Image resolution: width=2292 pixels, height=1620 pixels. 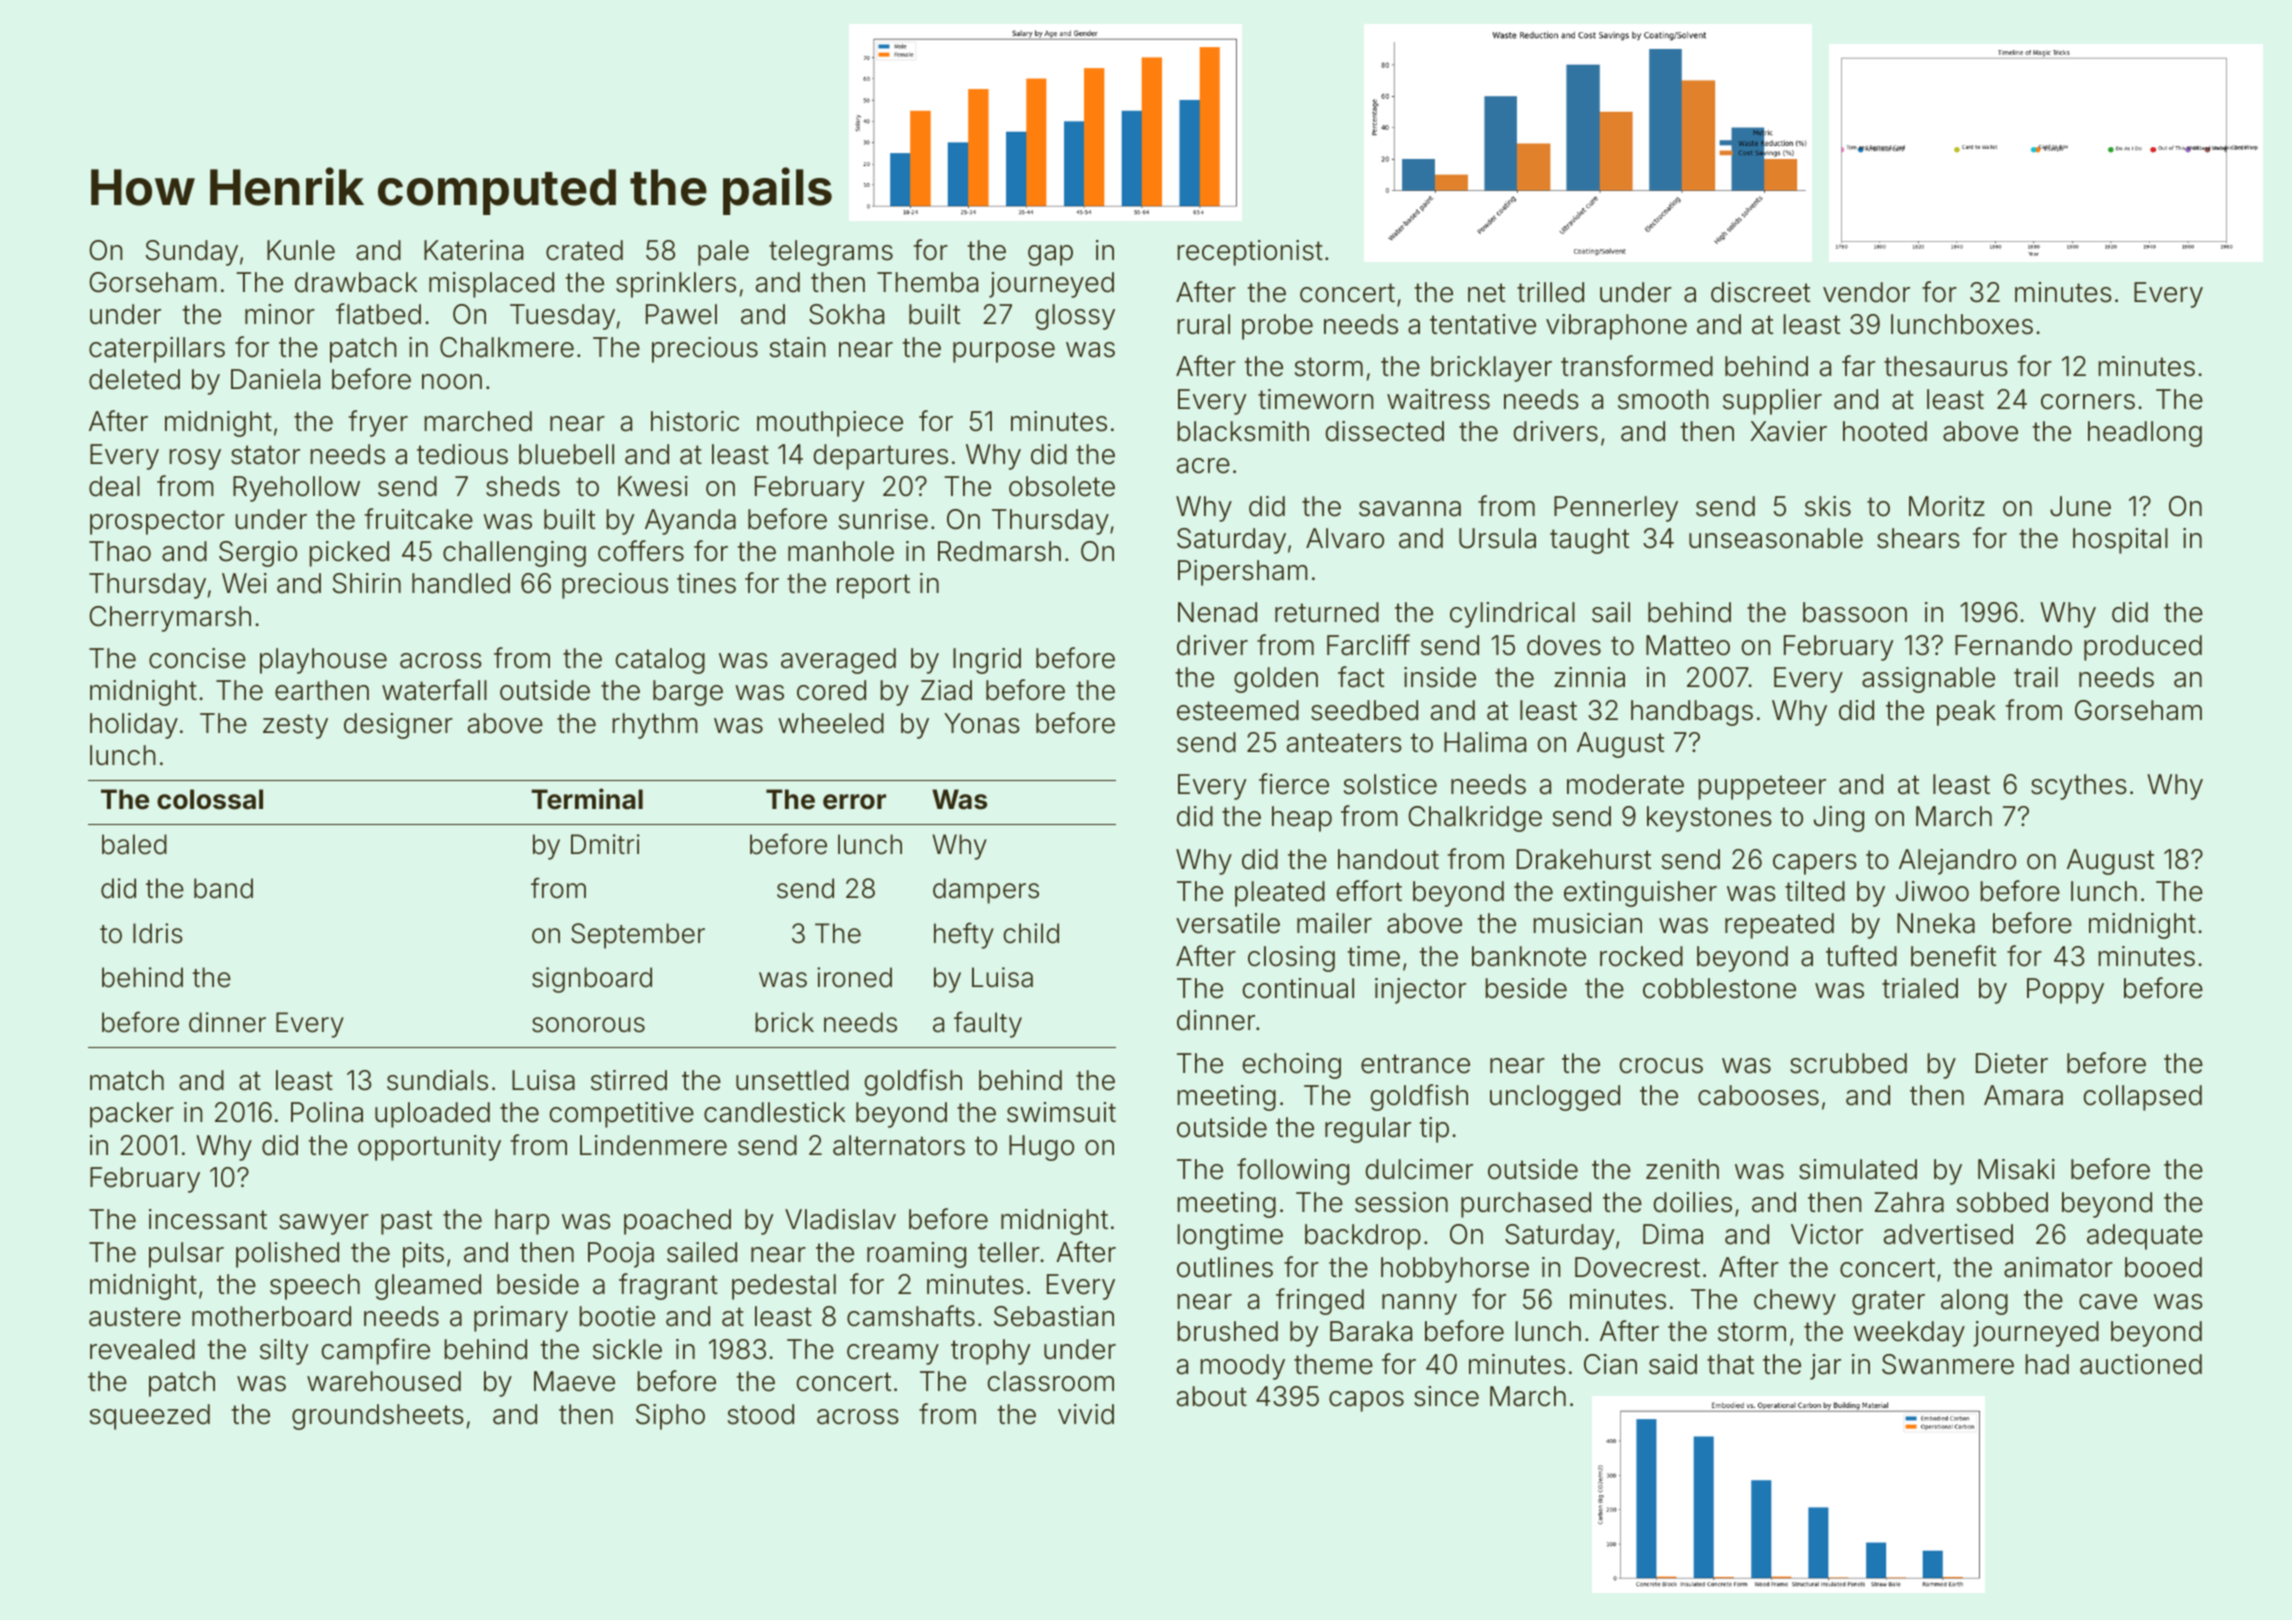 What do you see at coordinates (2145, 1237) in the document?
I see `adequate` at bounding box center [2145, 1237].
